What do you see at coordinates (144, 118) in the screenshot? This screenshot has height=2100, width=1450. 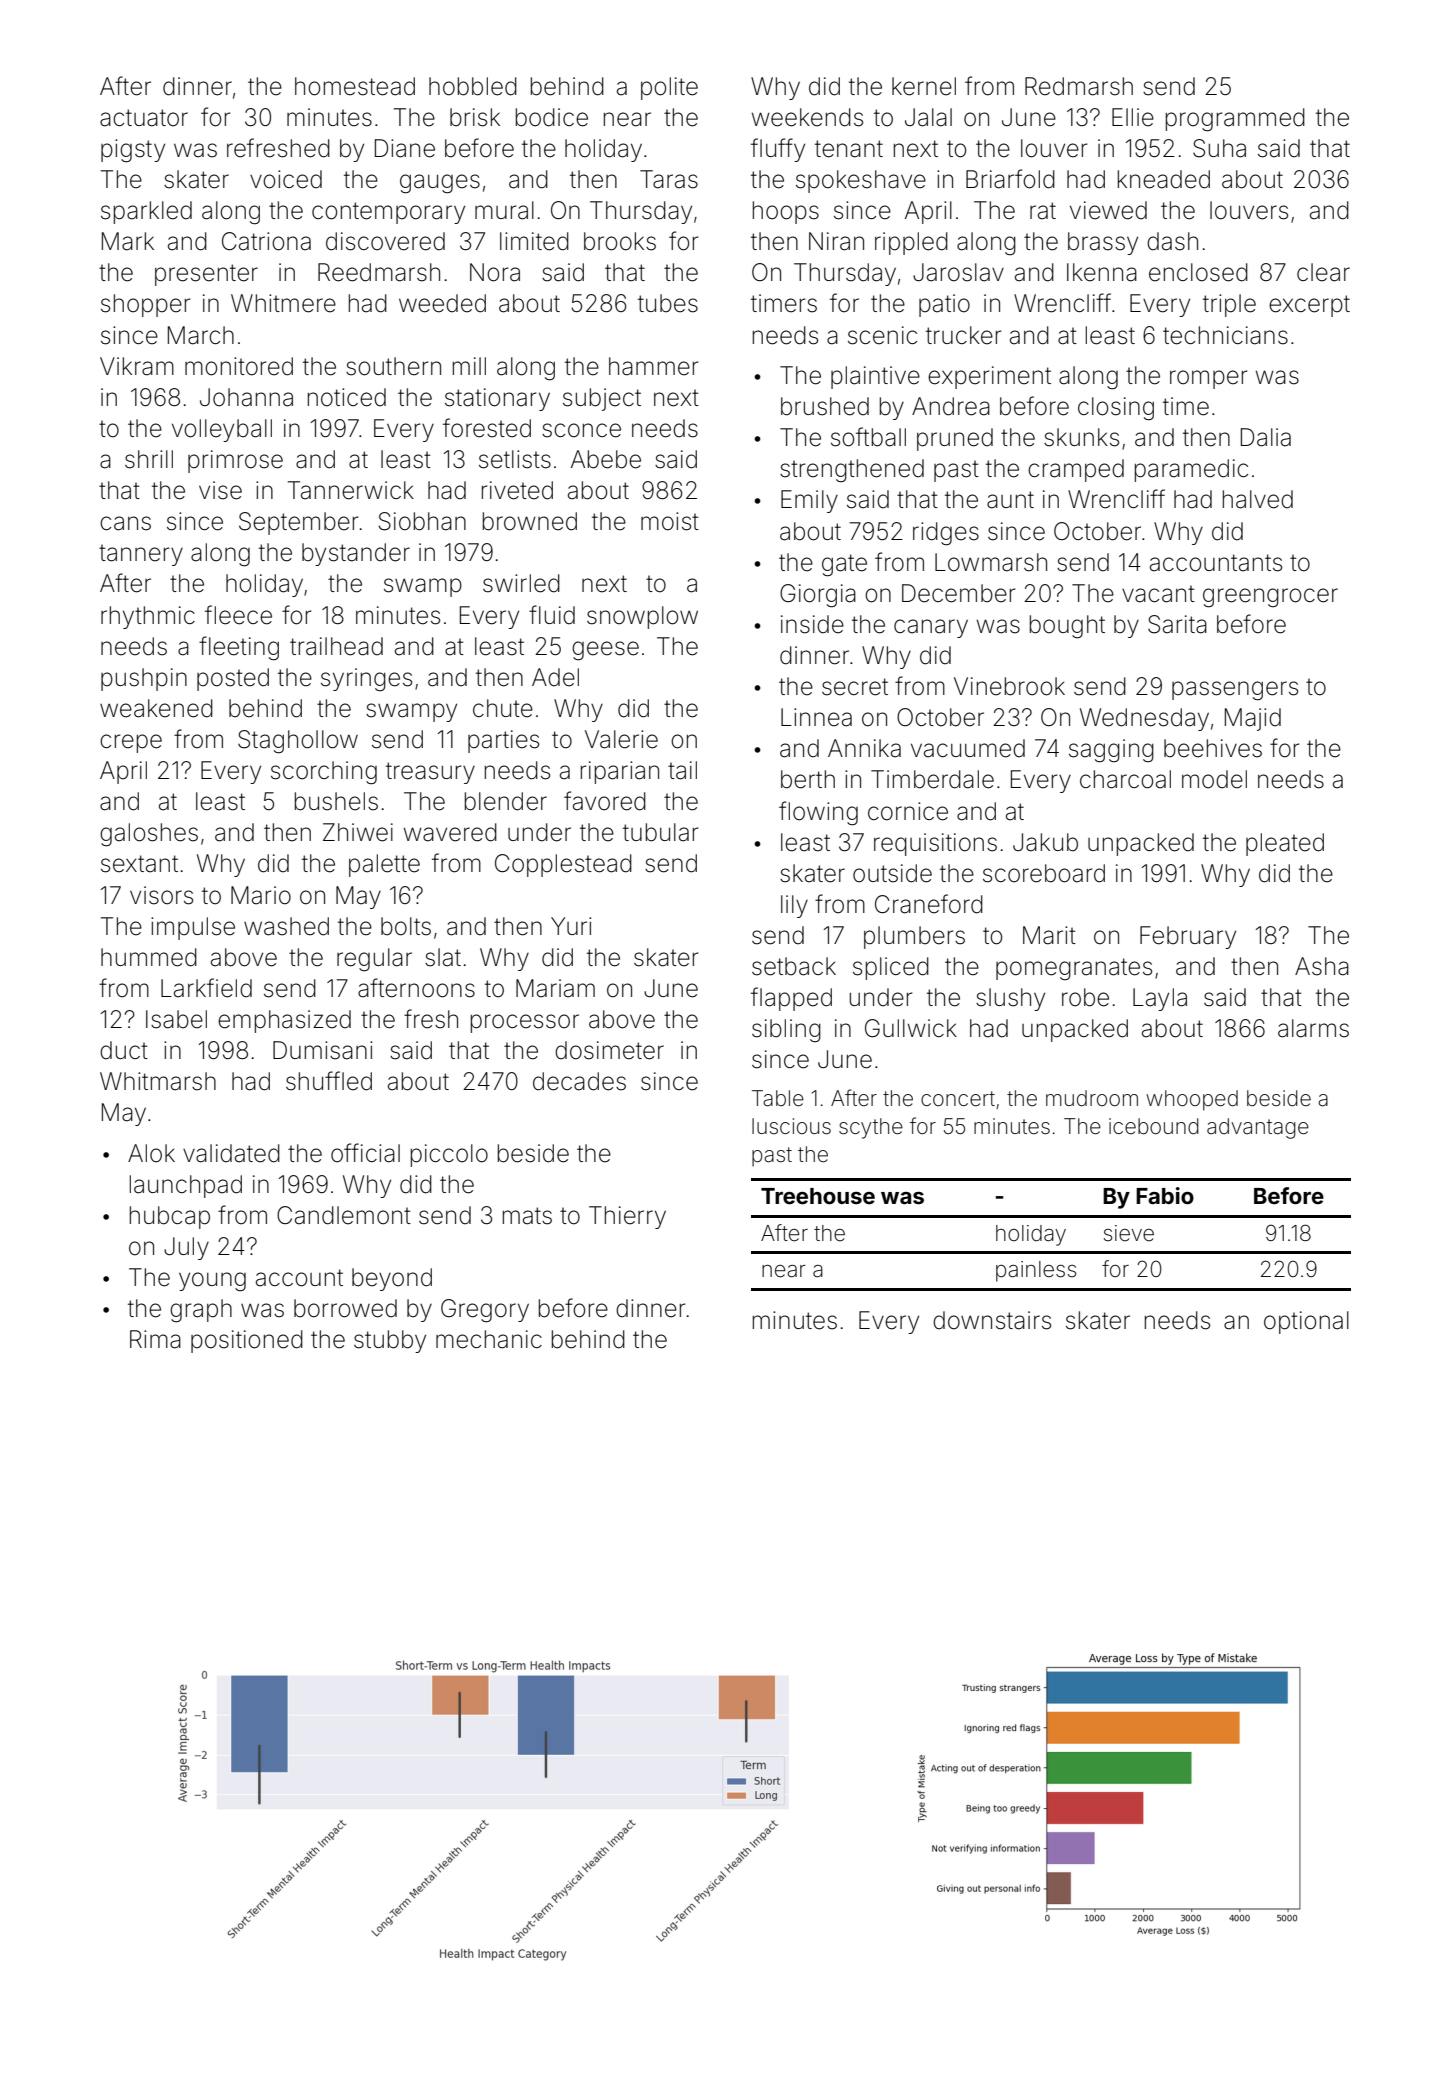 I see `actuator` at bounding box center [144, 118].
